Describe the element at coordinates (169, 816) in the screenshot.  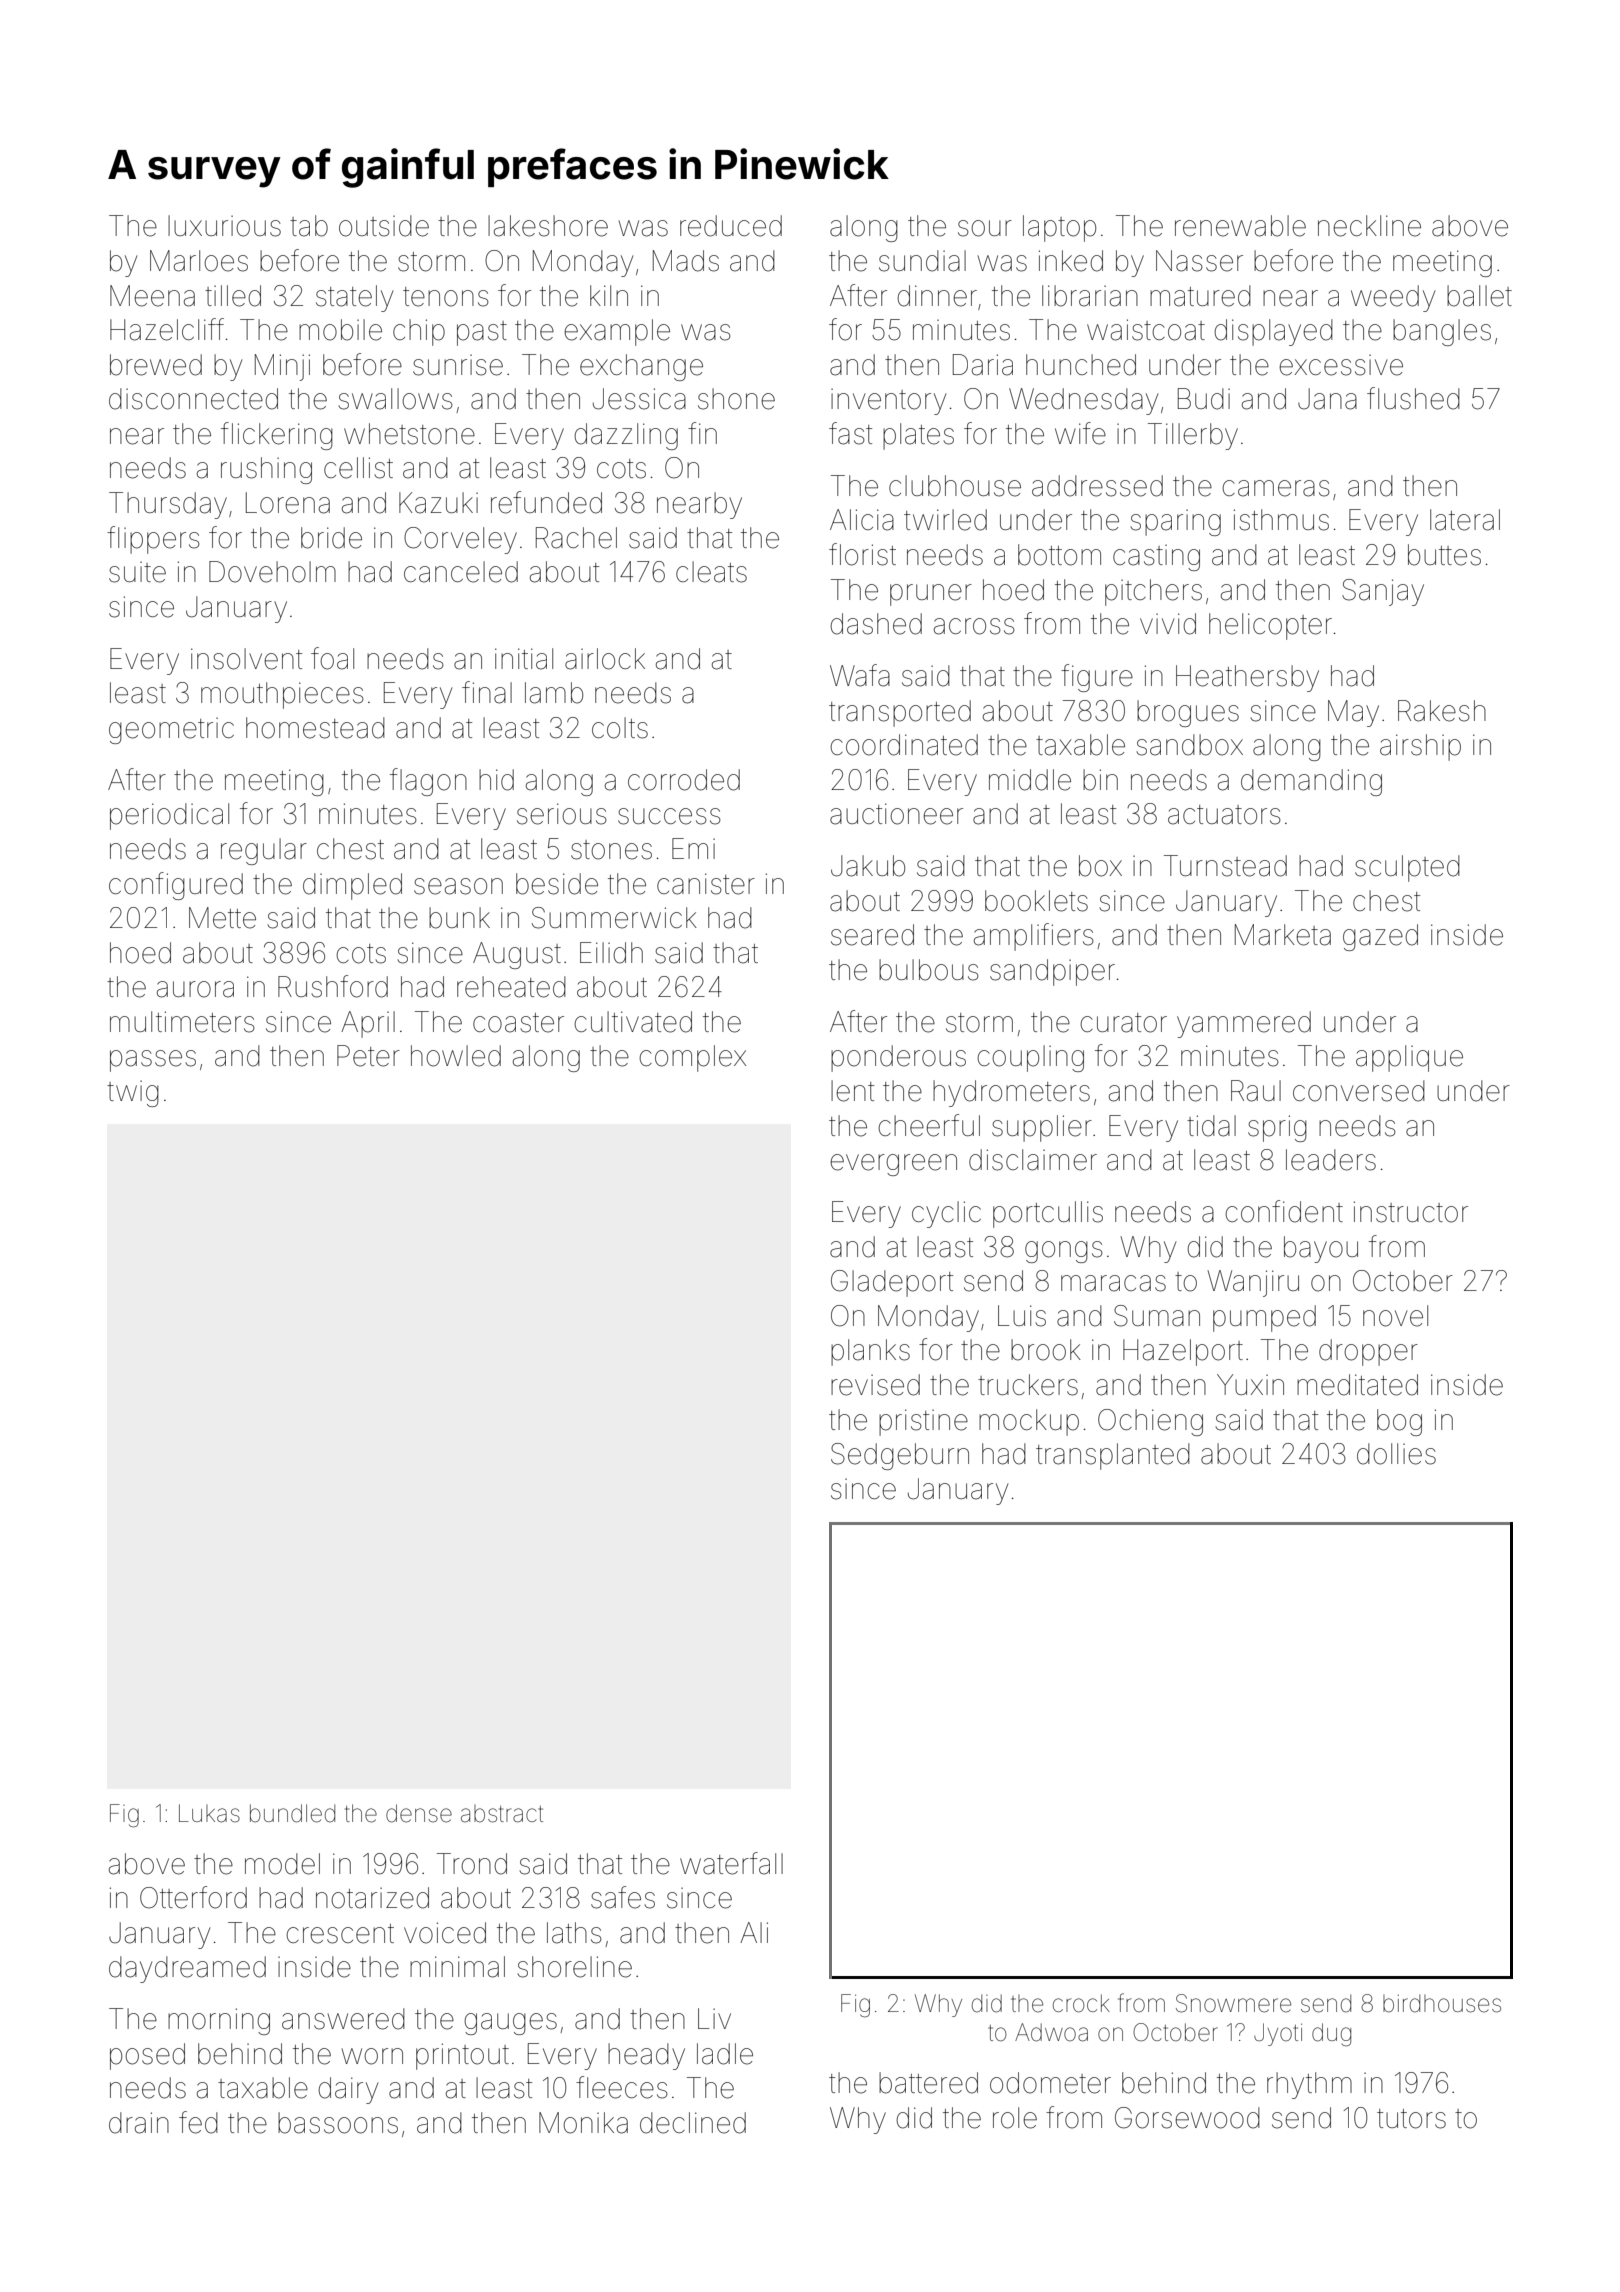
I see `periodical` at that location.
